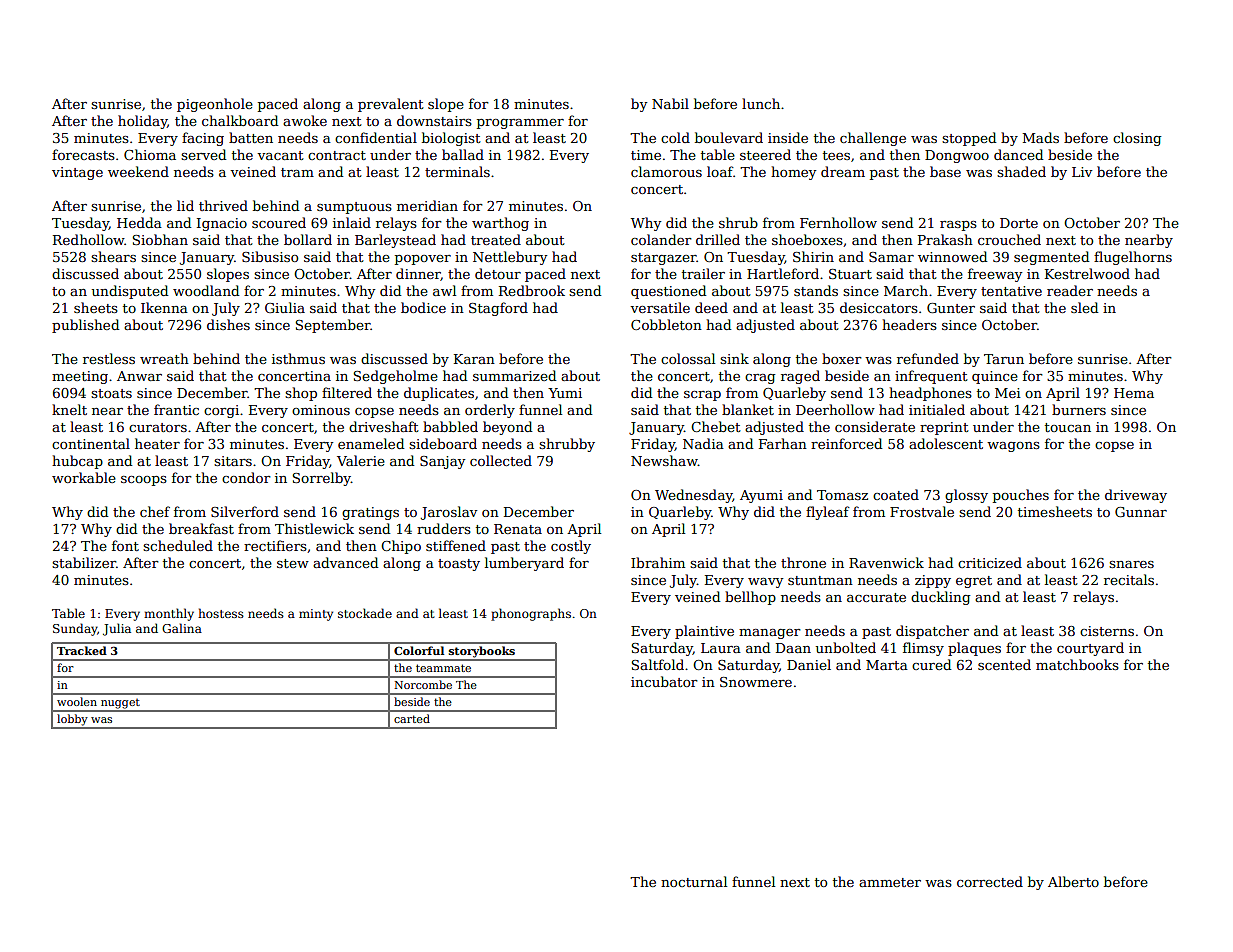  What do you see at coordinates (144, 481) in the screenshot?
I see `scoops` at bounding box center [144, 481].
